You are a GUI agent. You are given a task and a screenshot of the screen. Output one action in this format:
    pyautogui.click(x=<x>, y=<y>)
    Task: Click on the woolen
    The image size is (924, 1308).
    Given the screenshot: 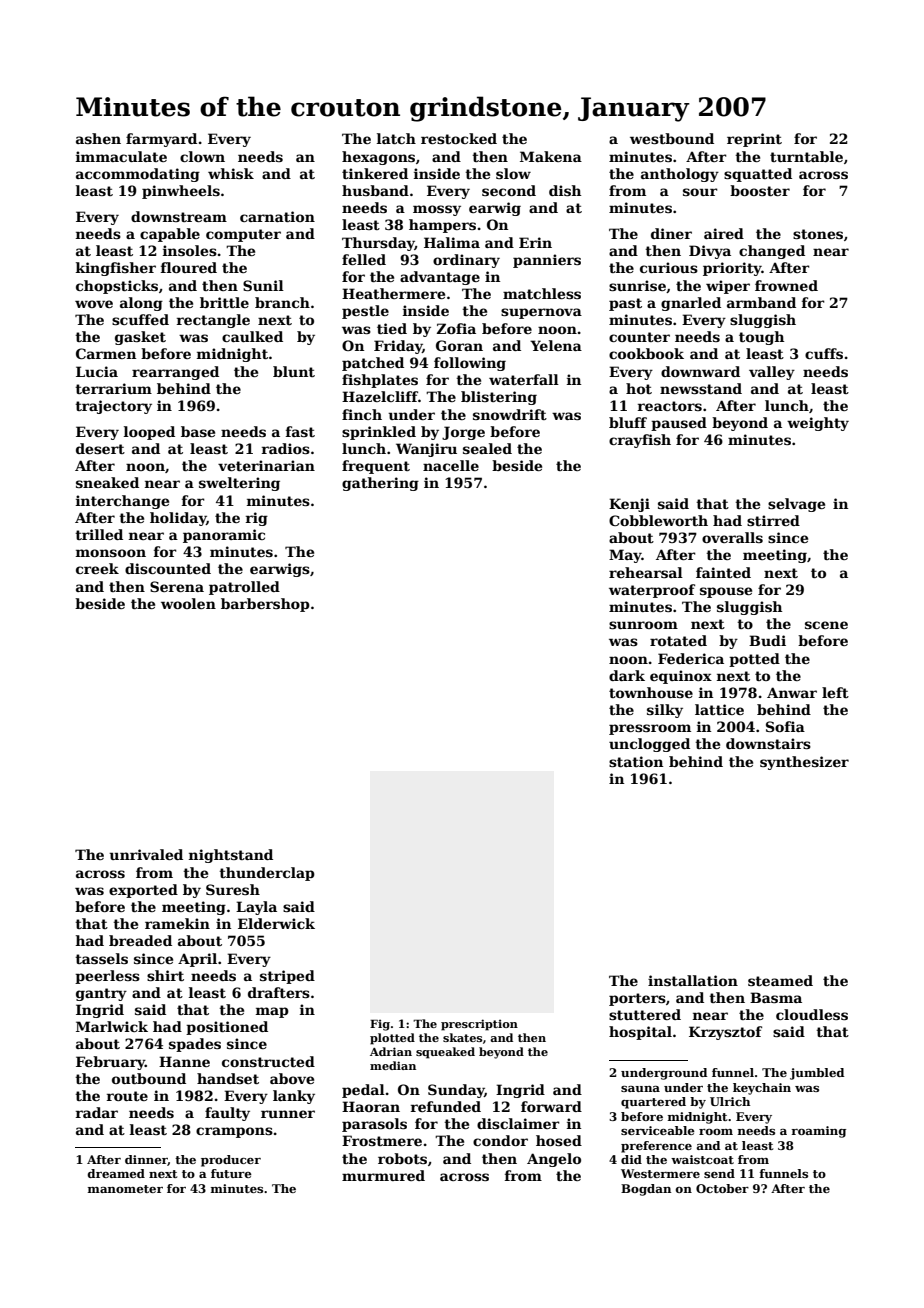 What is the action you would take?
    pyautogui.click(x=188, y=603)
